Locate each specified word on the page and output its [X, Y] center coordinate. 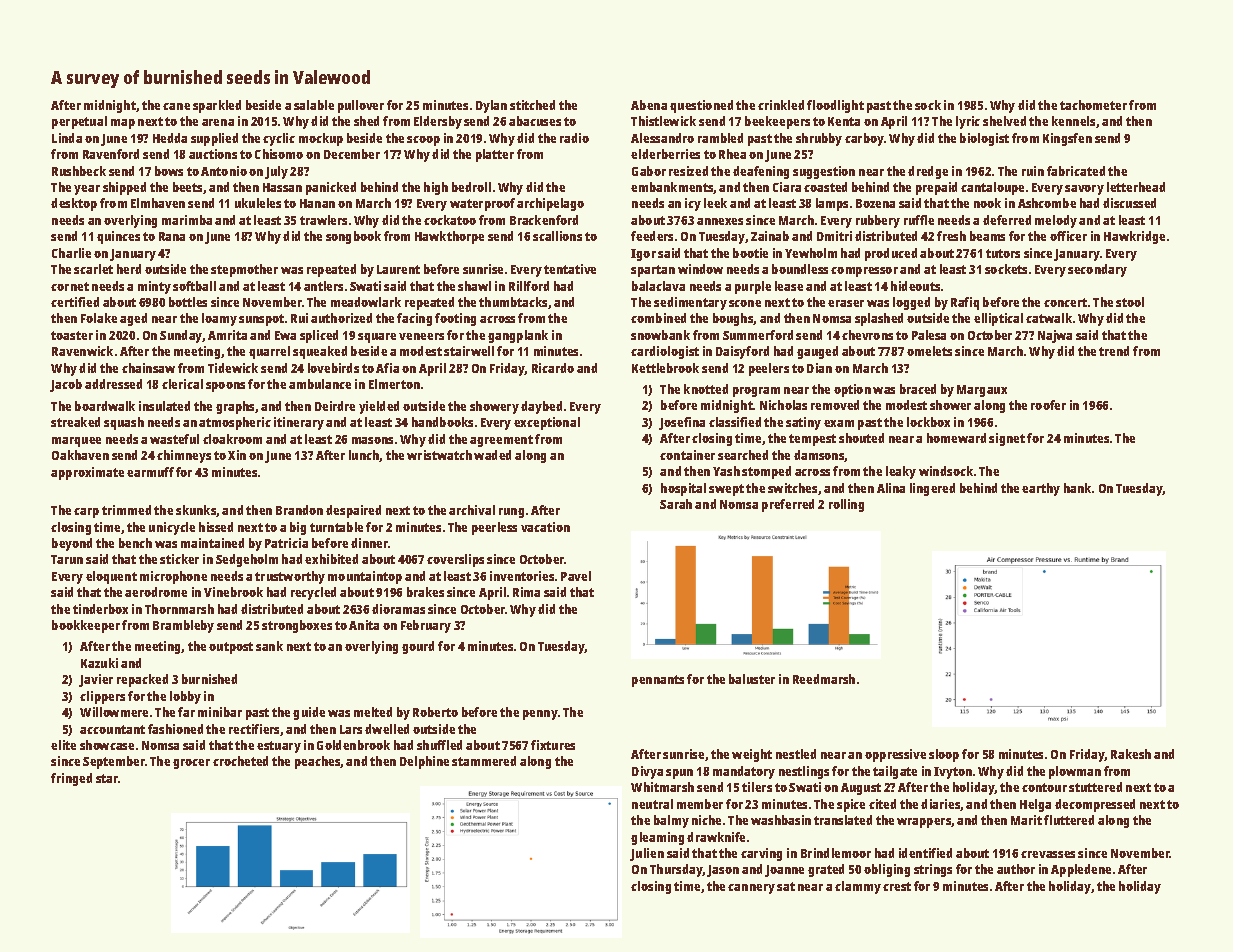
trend [1114, 351]
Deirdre [335, 406]
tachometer [1093, 105]
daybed [541, 407]
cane [176, 106]
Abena [649, 105]
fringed [71, 779]
